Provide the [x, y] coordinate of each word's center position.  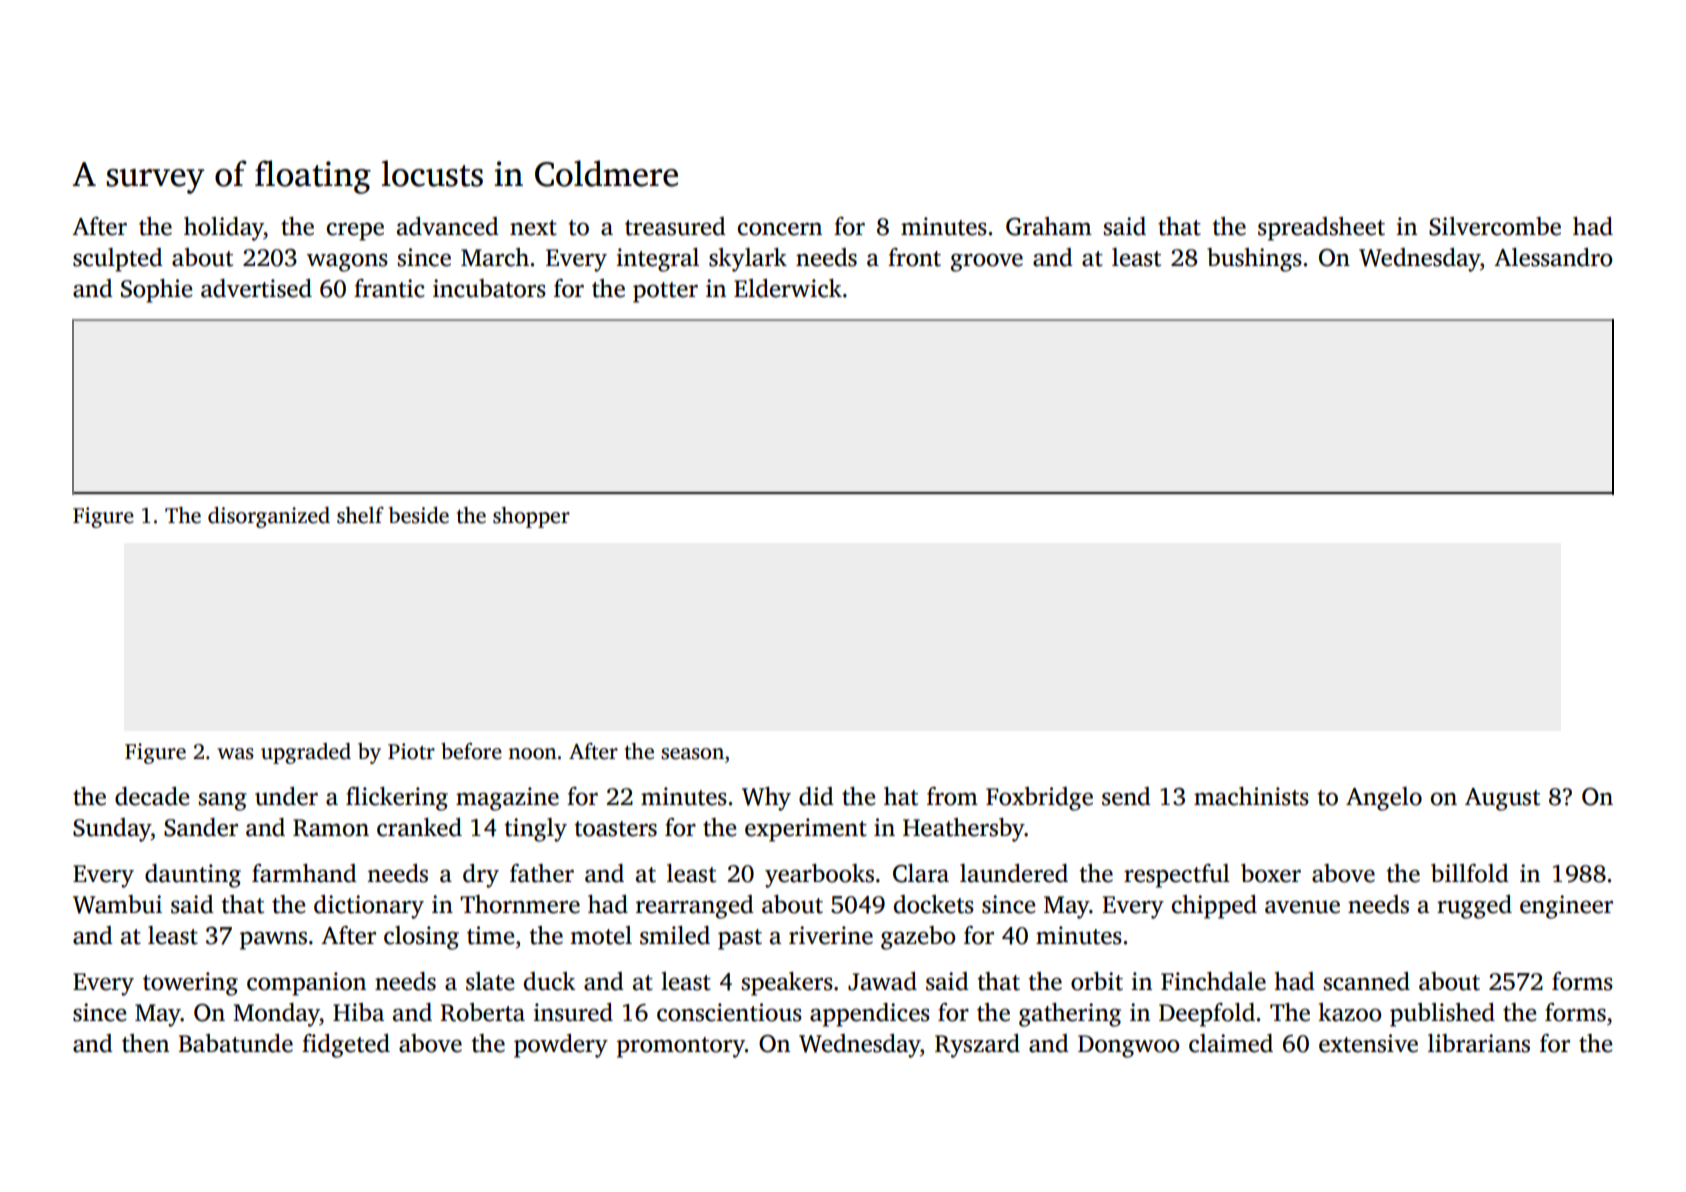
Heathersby [964, 830]
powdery [561, 1046]
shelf [360, 515]
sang [223, 801]
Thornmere [520, 904]
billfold [1470, 873]
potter [665, 292]
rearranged [695, 907]
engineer [1566, 907]
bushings [1254, 260]
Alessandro [1553, 257]
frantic [389, 288]
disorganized [269, 517]
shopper [531, 517]
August [1502, 799]
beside [419, 515]
